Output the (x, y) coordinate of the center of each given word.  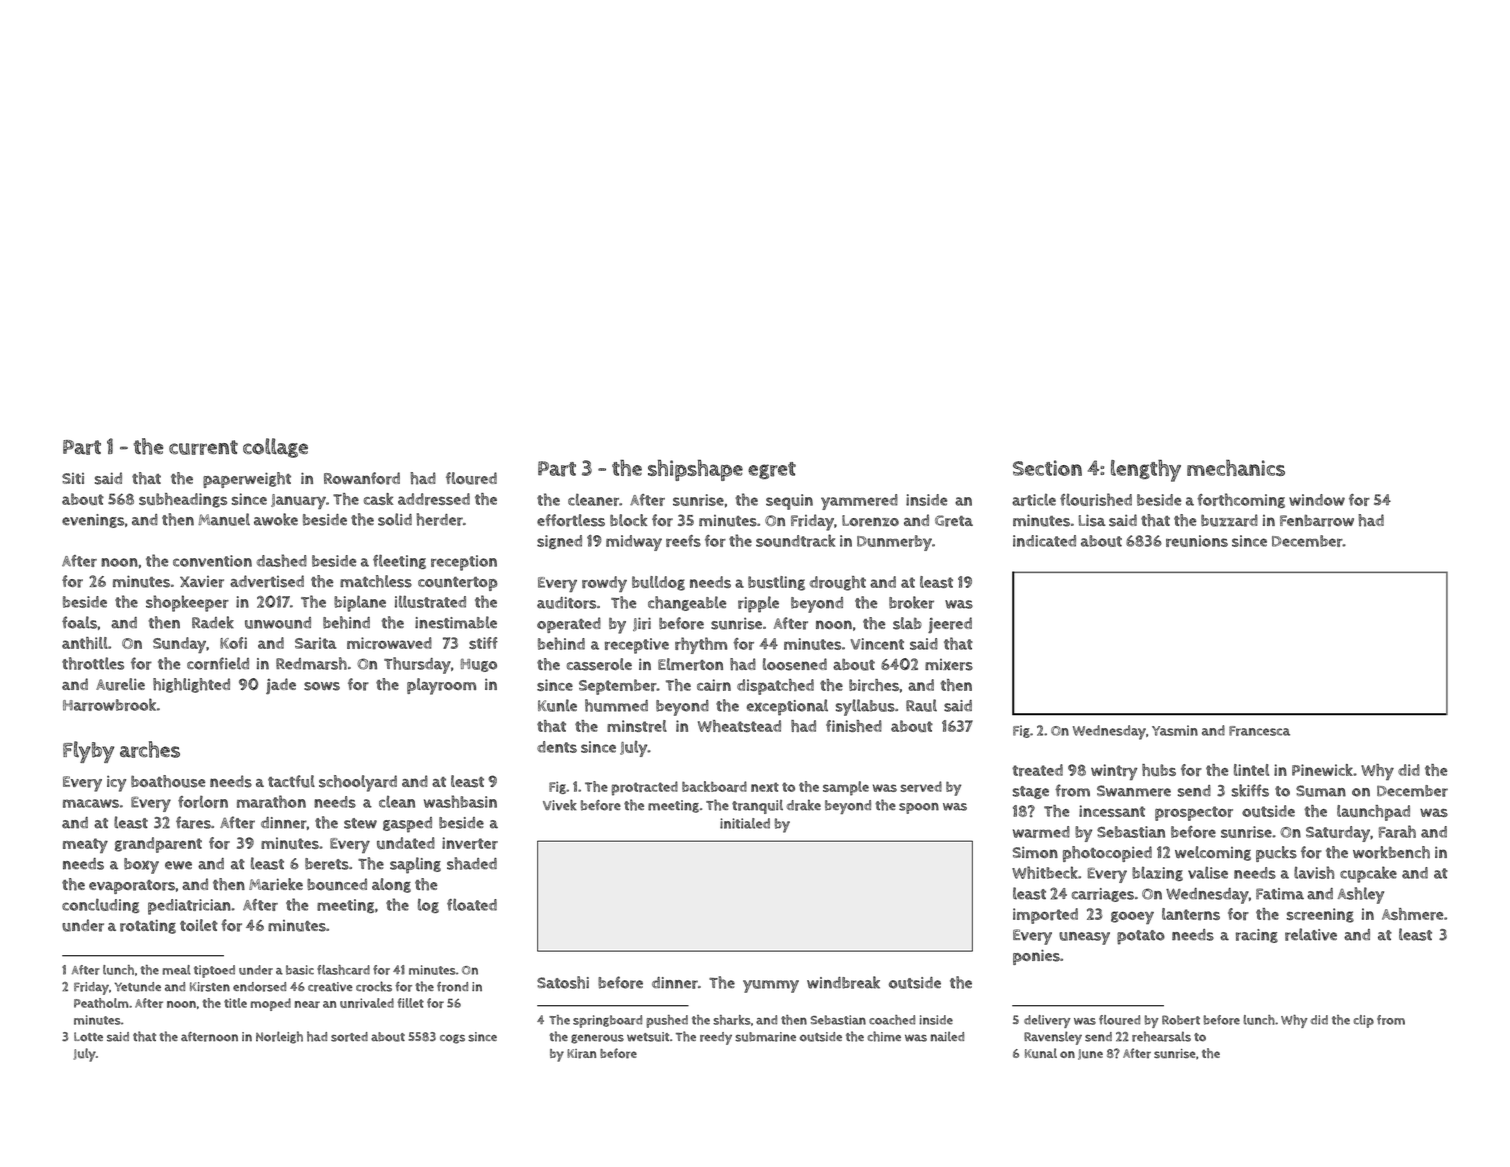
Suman (1321, 791)
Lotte (88, 1037)
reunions (1197, 541)
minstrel (637, 726)
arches (150, 749)
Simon (1035, 852)
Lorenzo (870, 521)
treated (1037, 770)
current (203, 447)
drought (838, 583)
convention (212, 561)
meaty (85, 845)
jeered (950, 625)
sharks (732, 1020)
